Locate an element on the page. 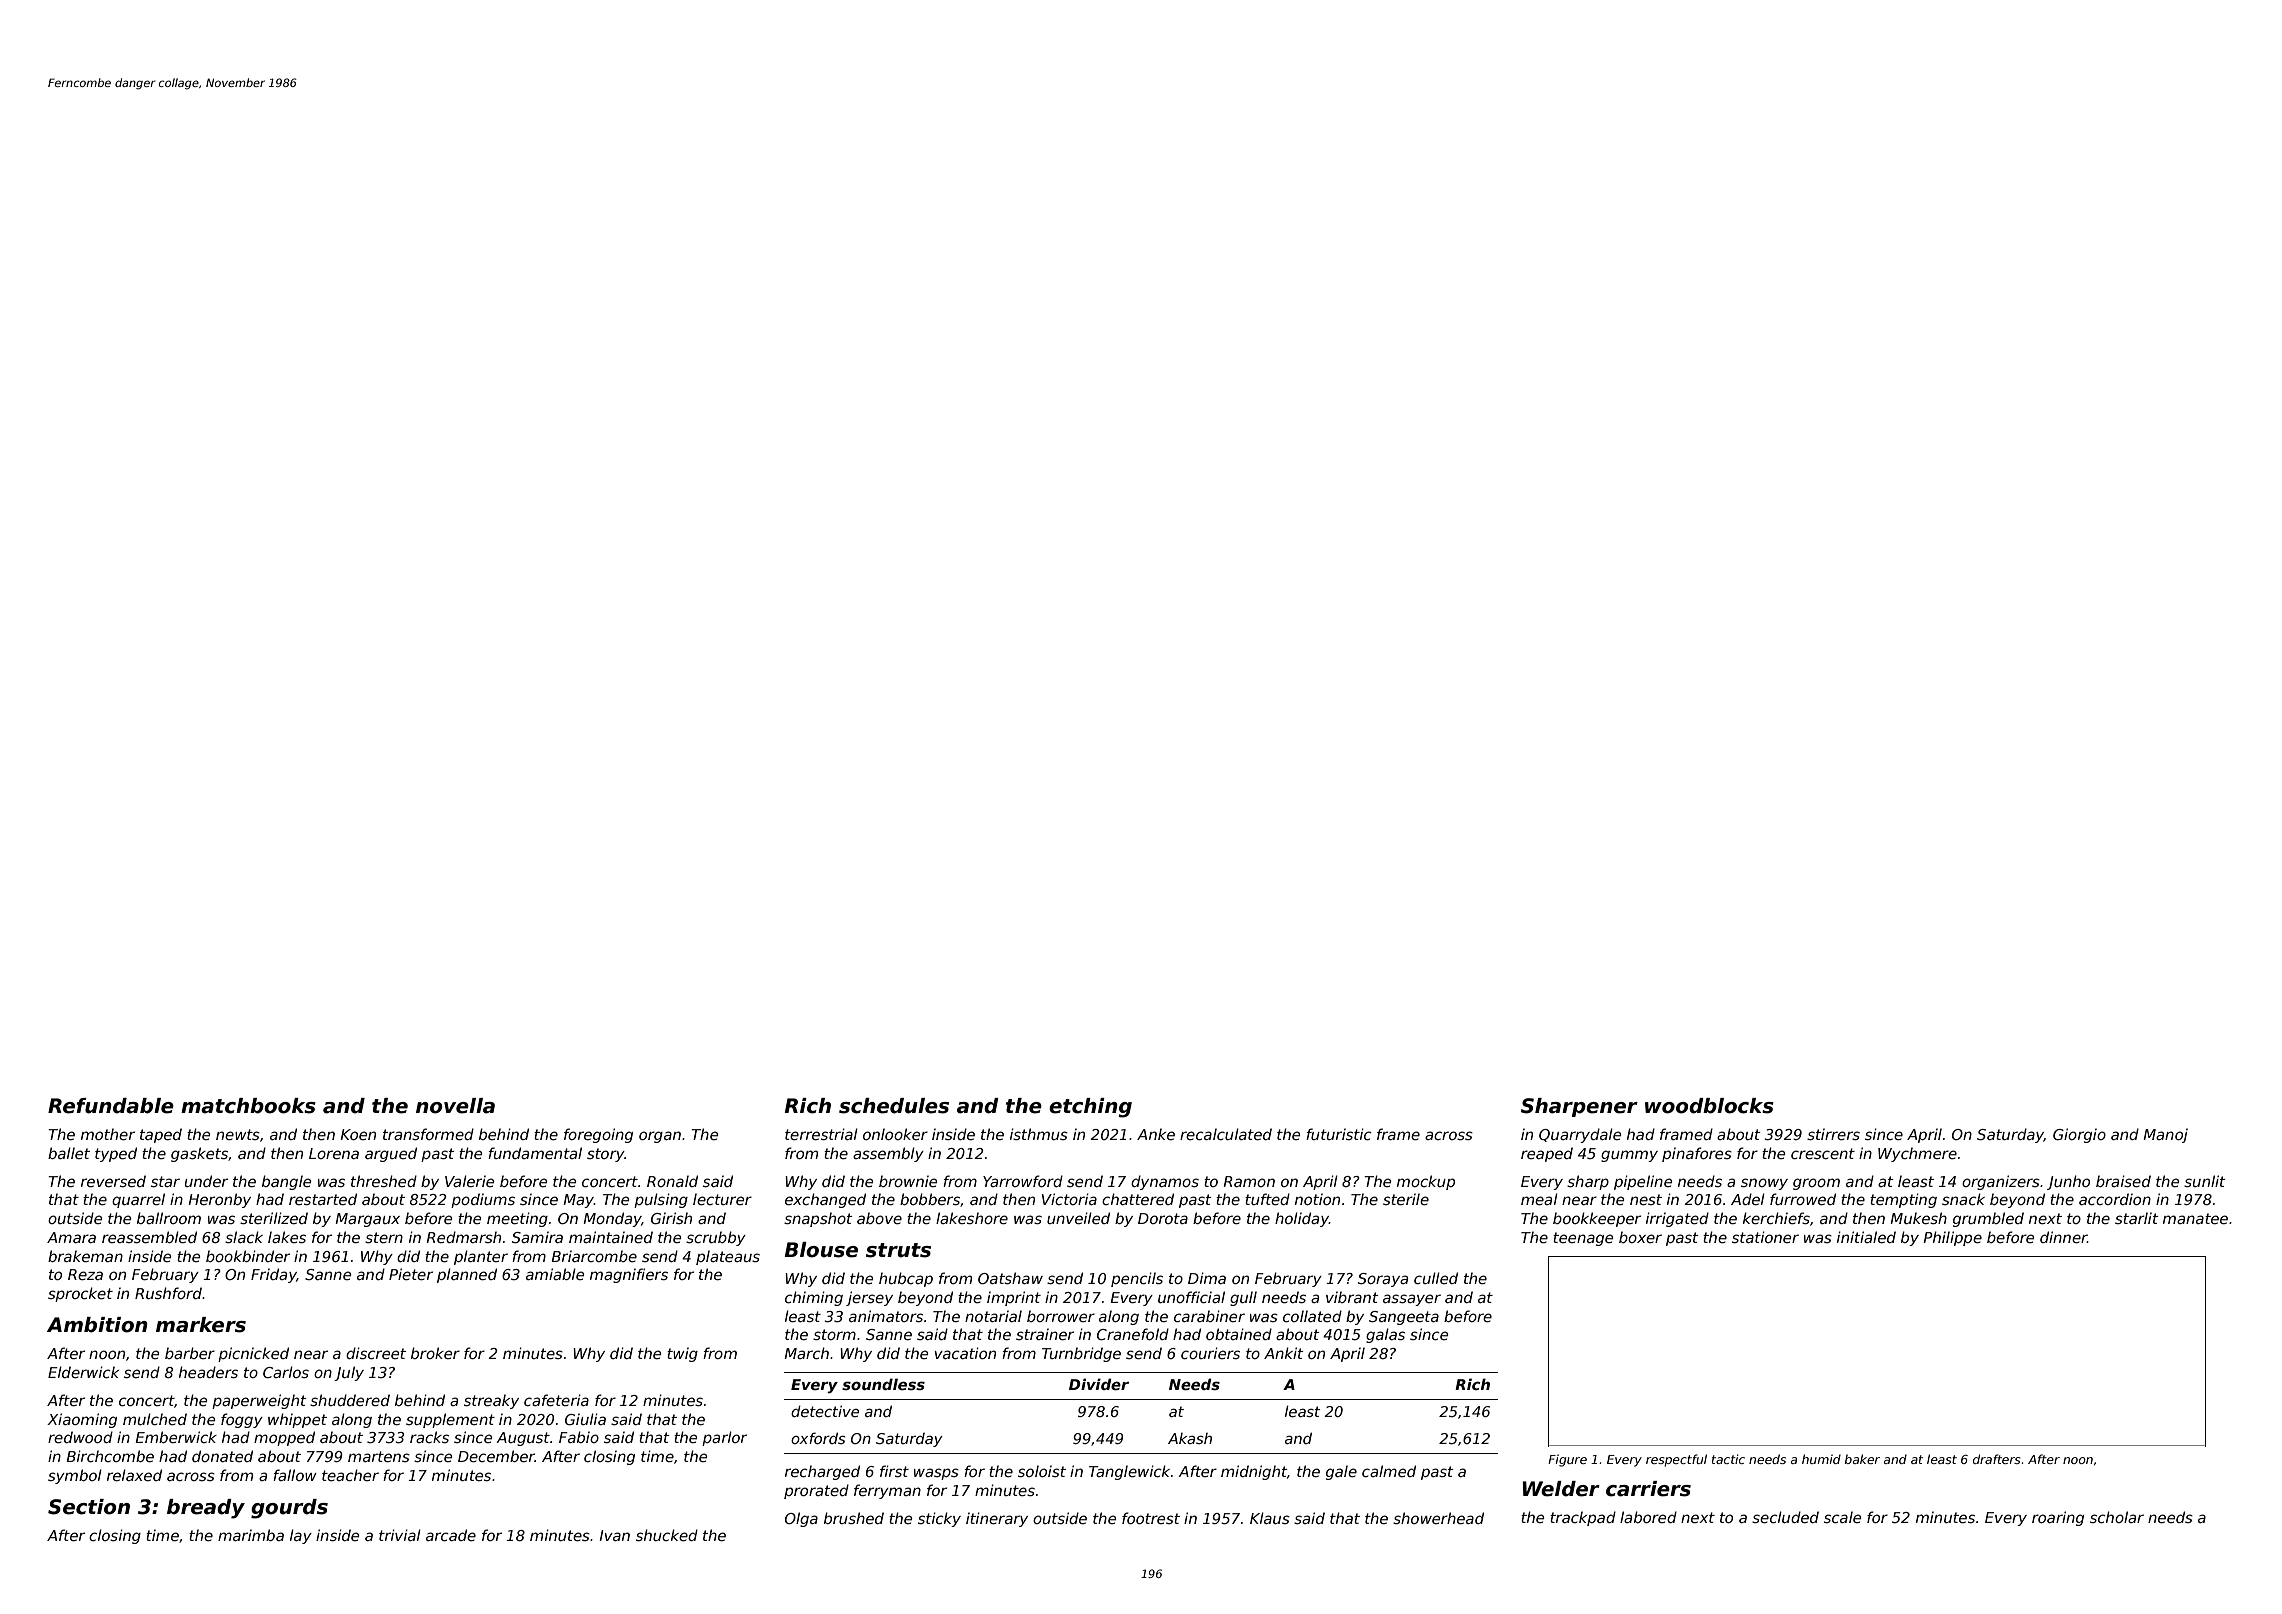  stationer is located at coordinates (1765, 1237).
